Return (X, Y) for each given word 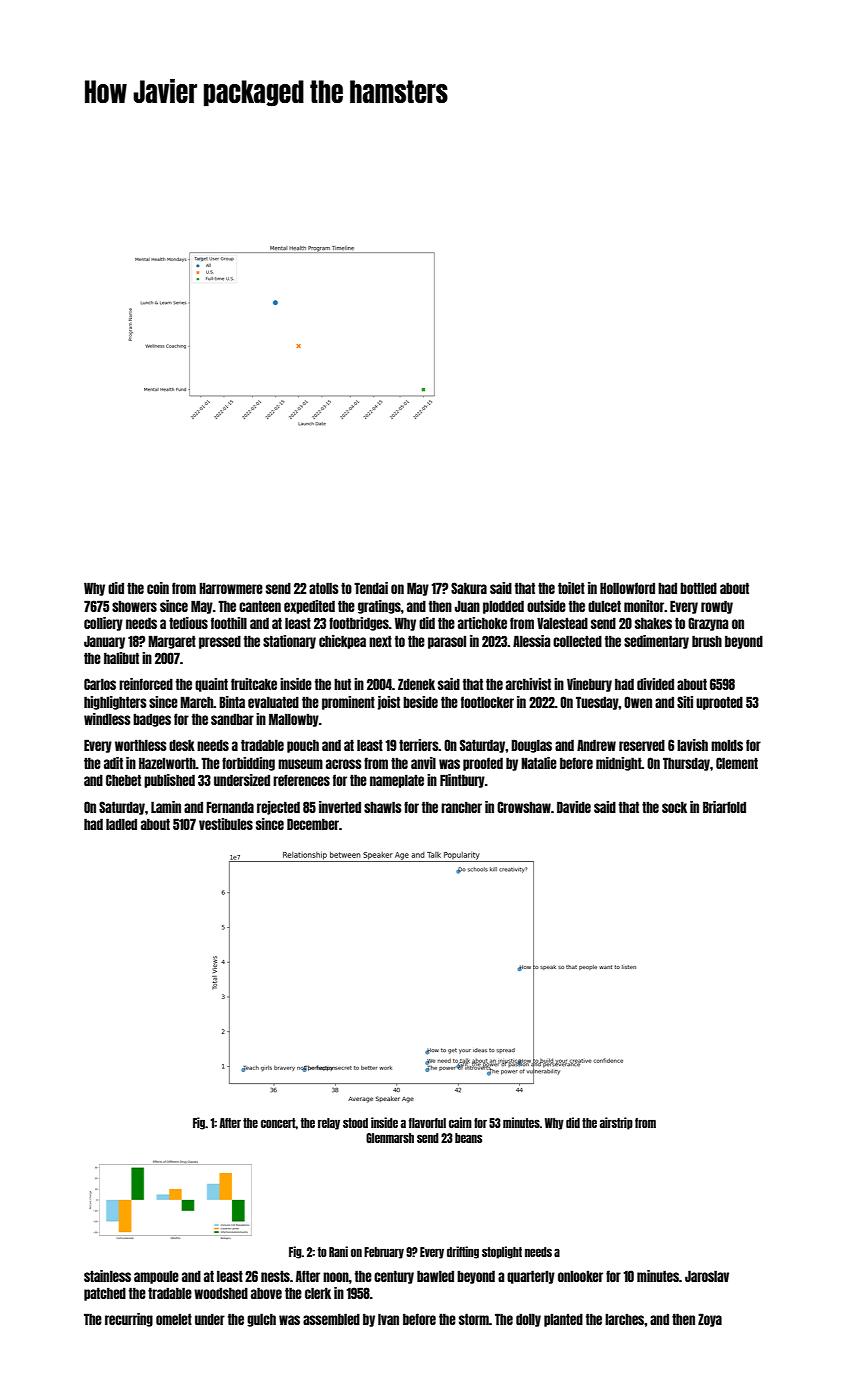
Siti (685, 702)
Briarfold (724, 807)
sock (674, 807)
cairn (460, 1122)
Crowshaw (524, 807)
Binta (232, 702)
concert (278, 1123)
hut (342, 684)
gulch (261, 1320)
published (169, 781)
